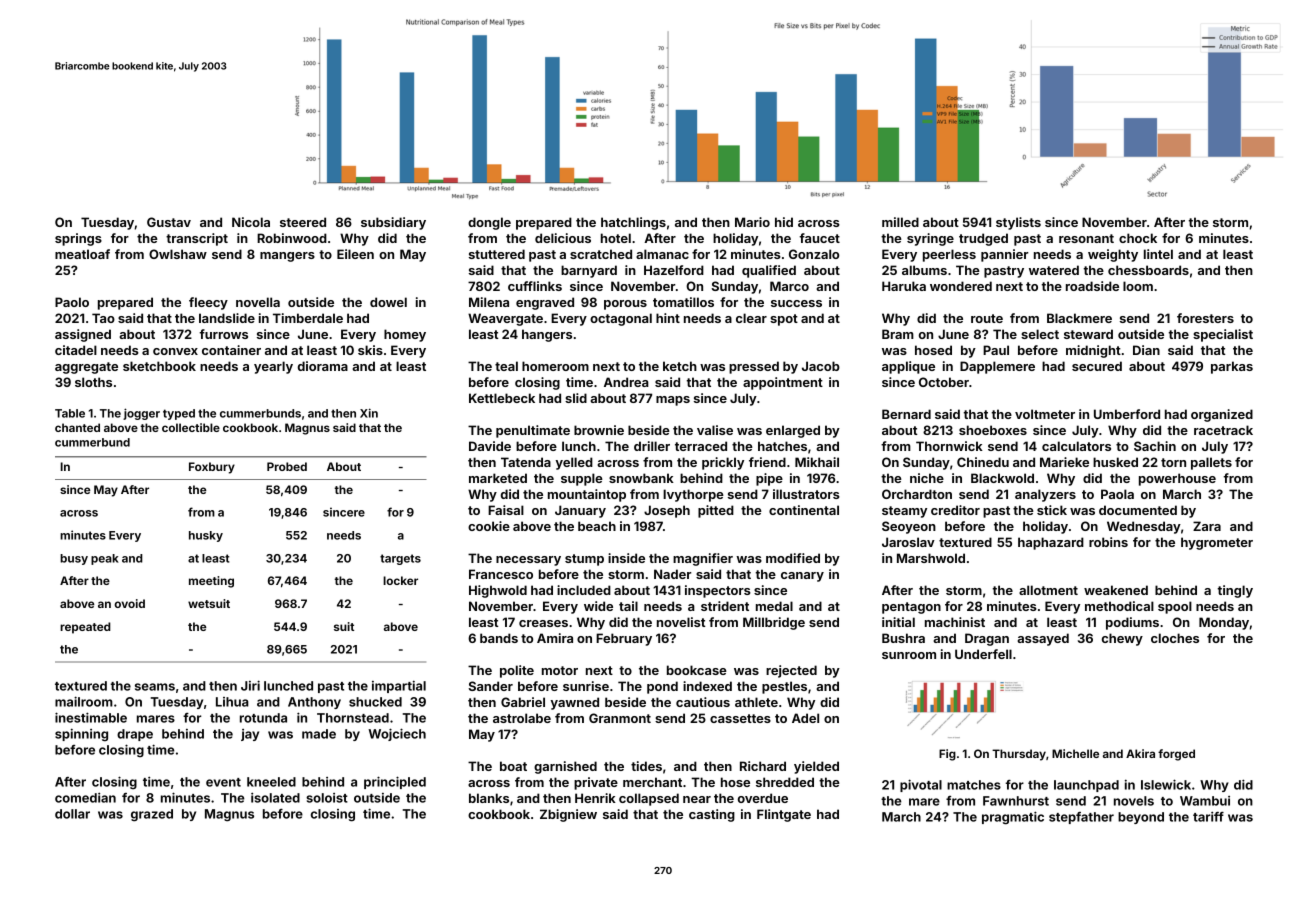  Describe the element at coordinates (1018, 223) in the document. I see `stylists` at that location.
